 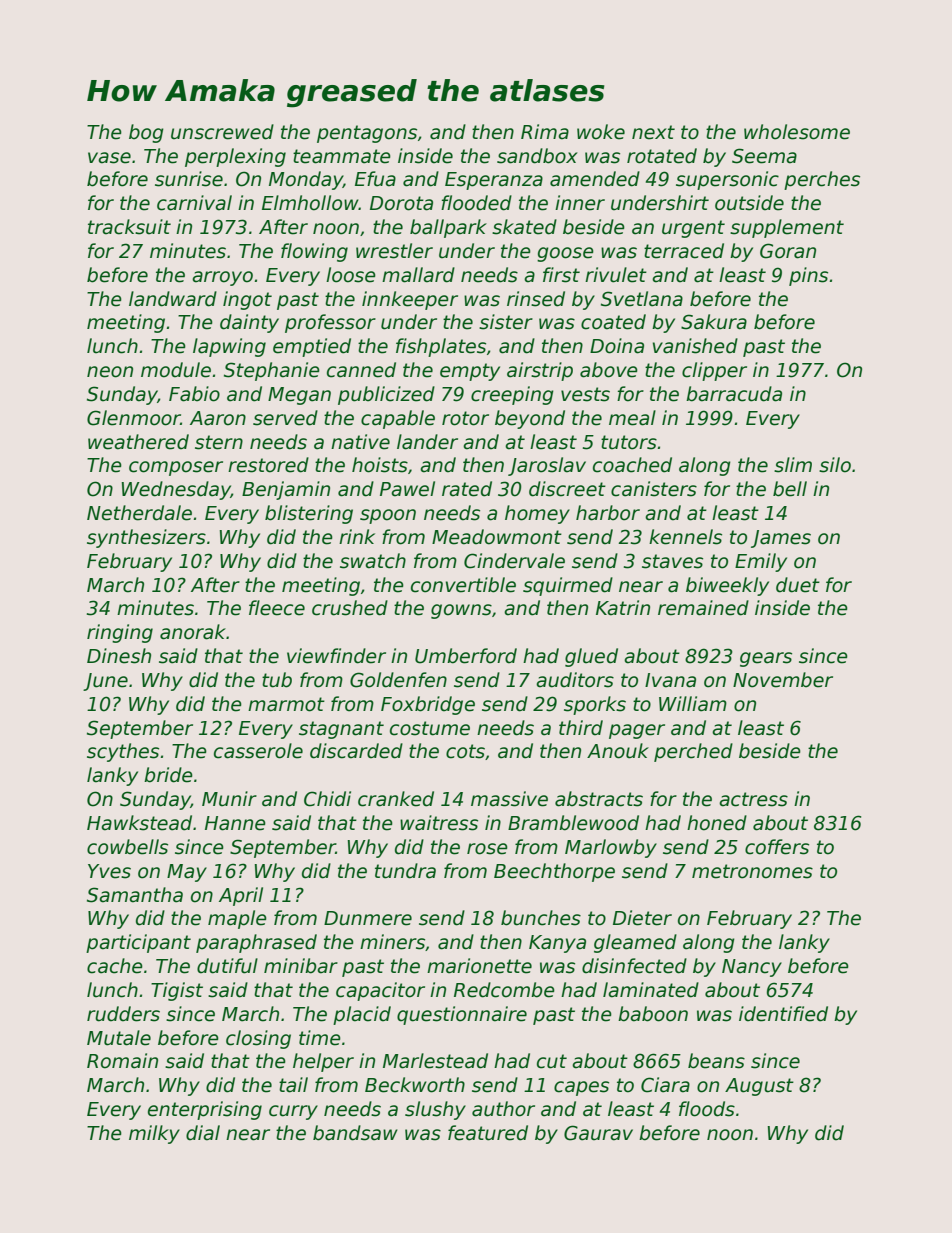 What do you see at coordinates (122, 1061) in the image?
I see `Romain` at bounding box center [122, 1061].
